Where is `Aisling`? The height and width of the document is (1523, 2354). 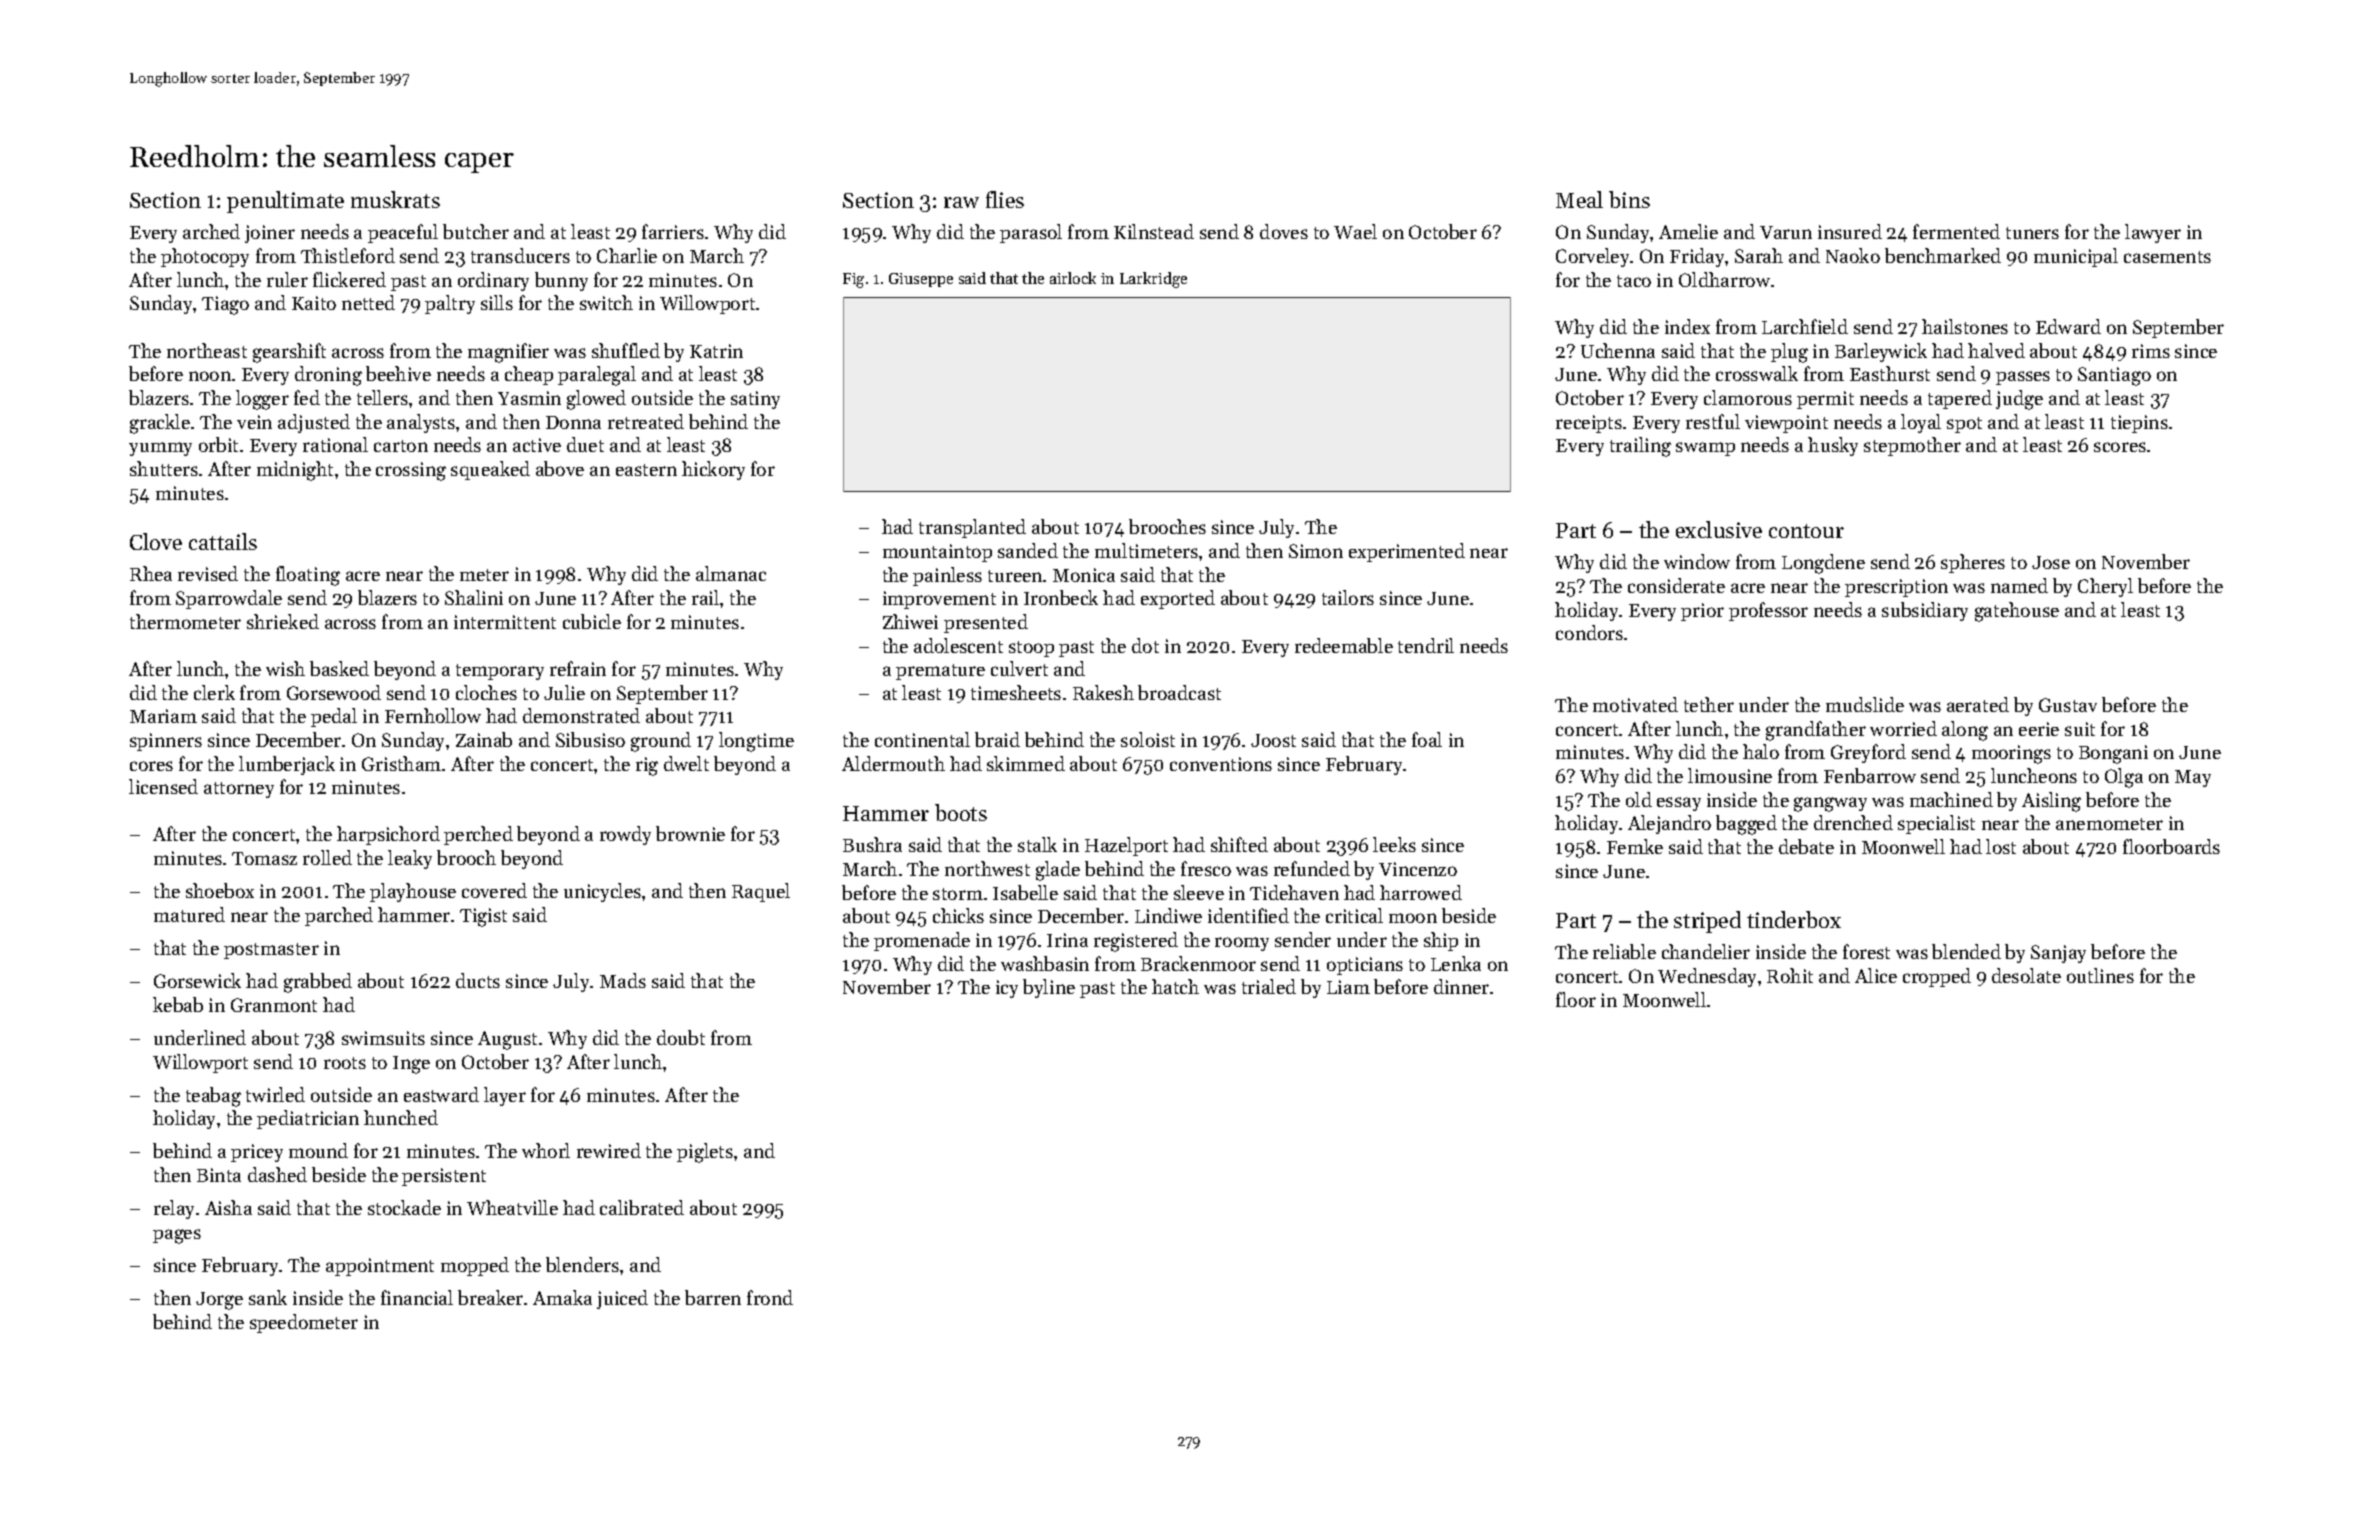 Aisling is located at coordinates (2051, 802).
